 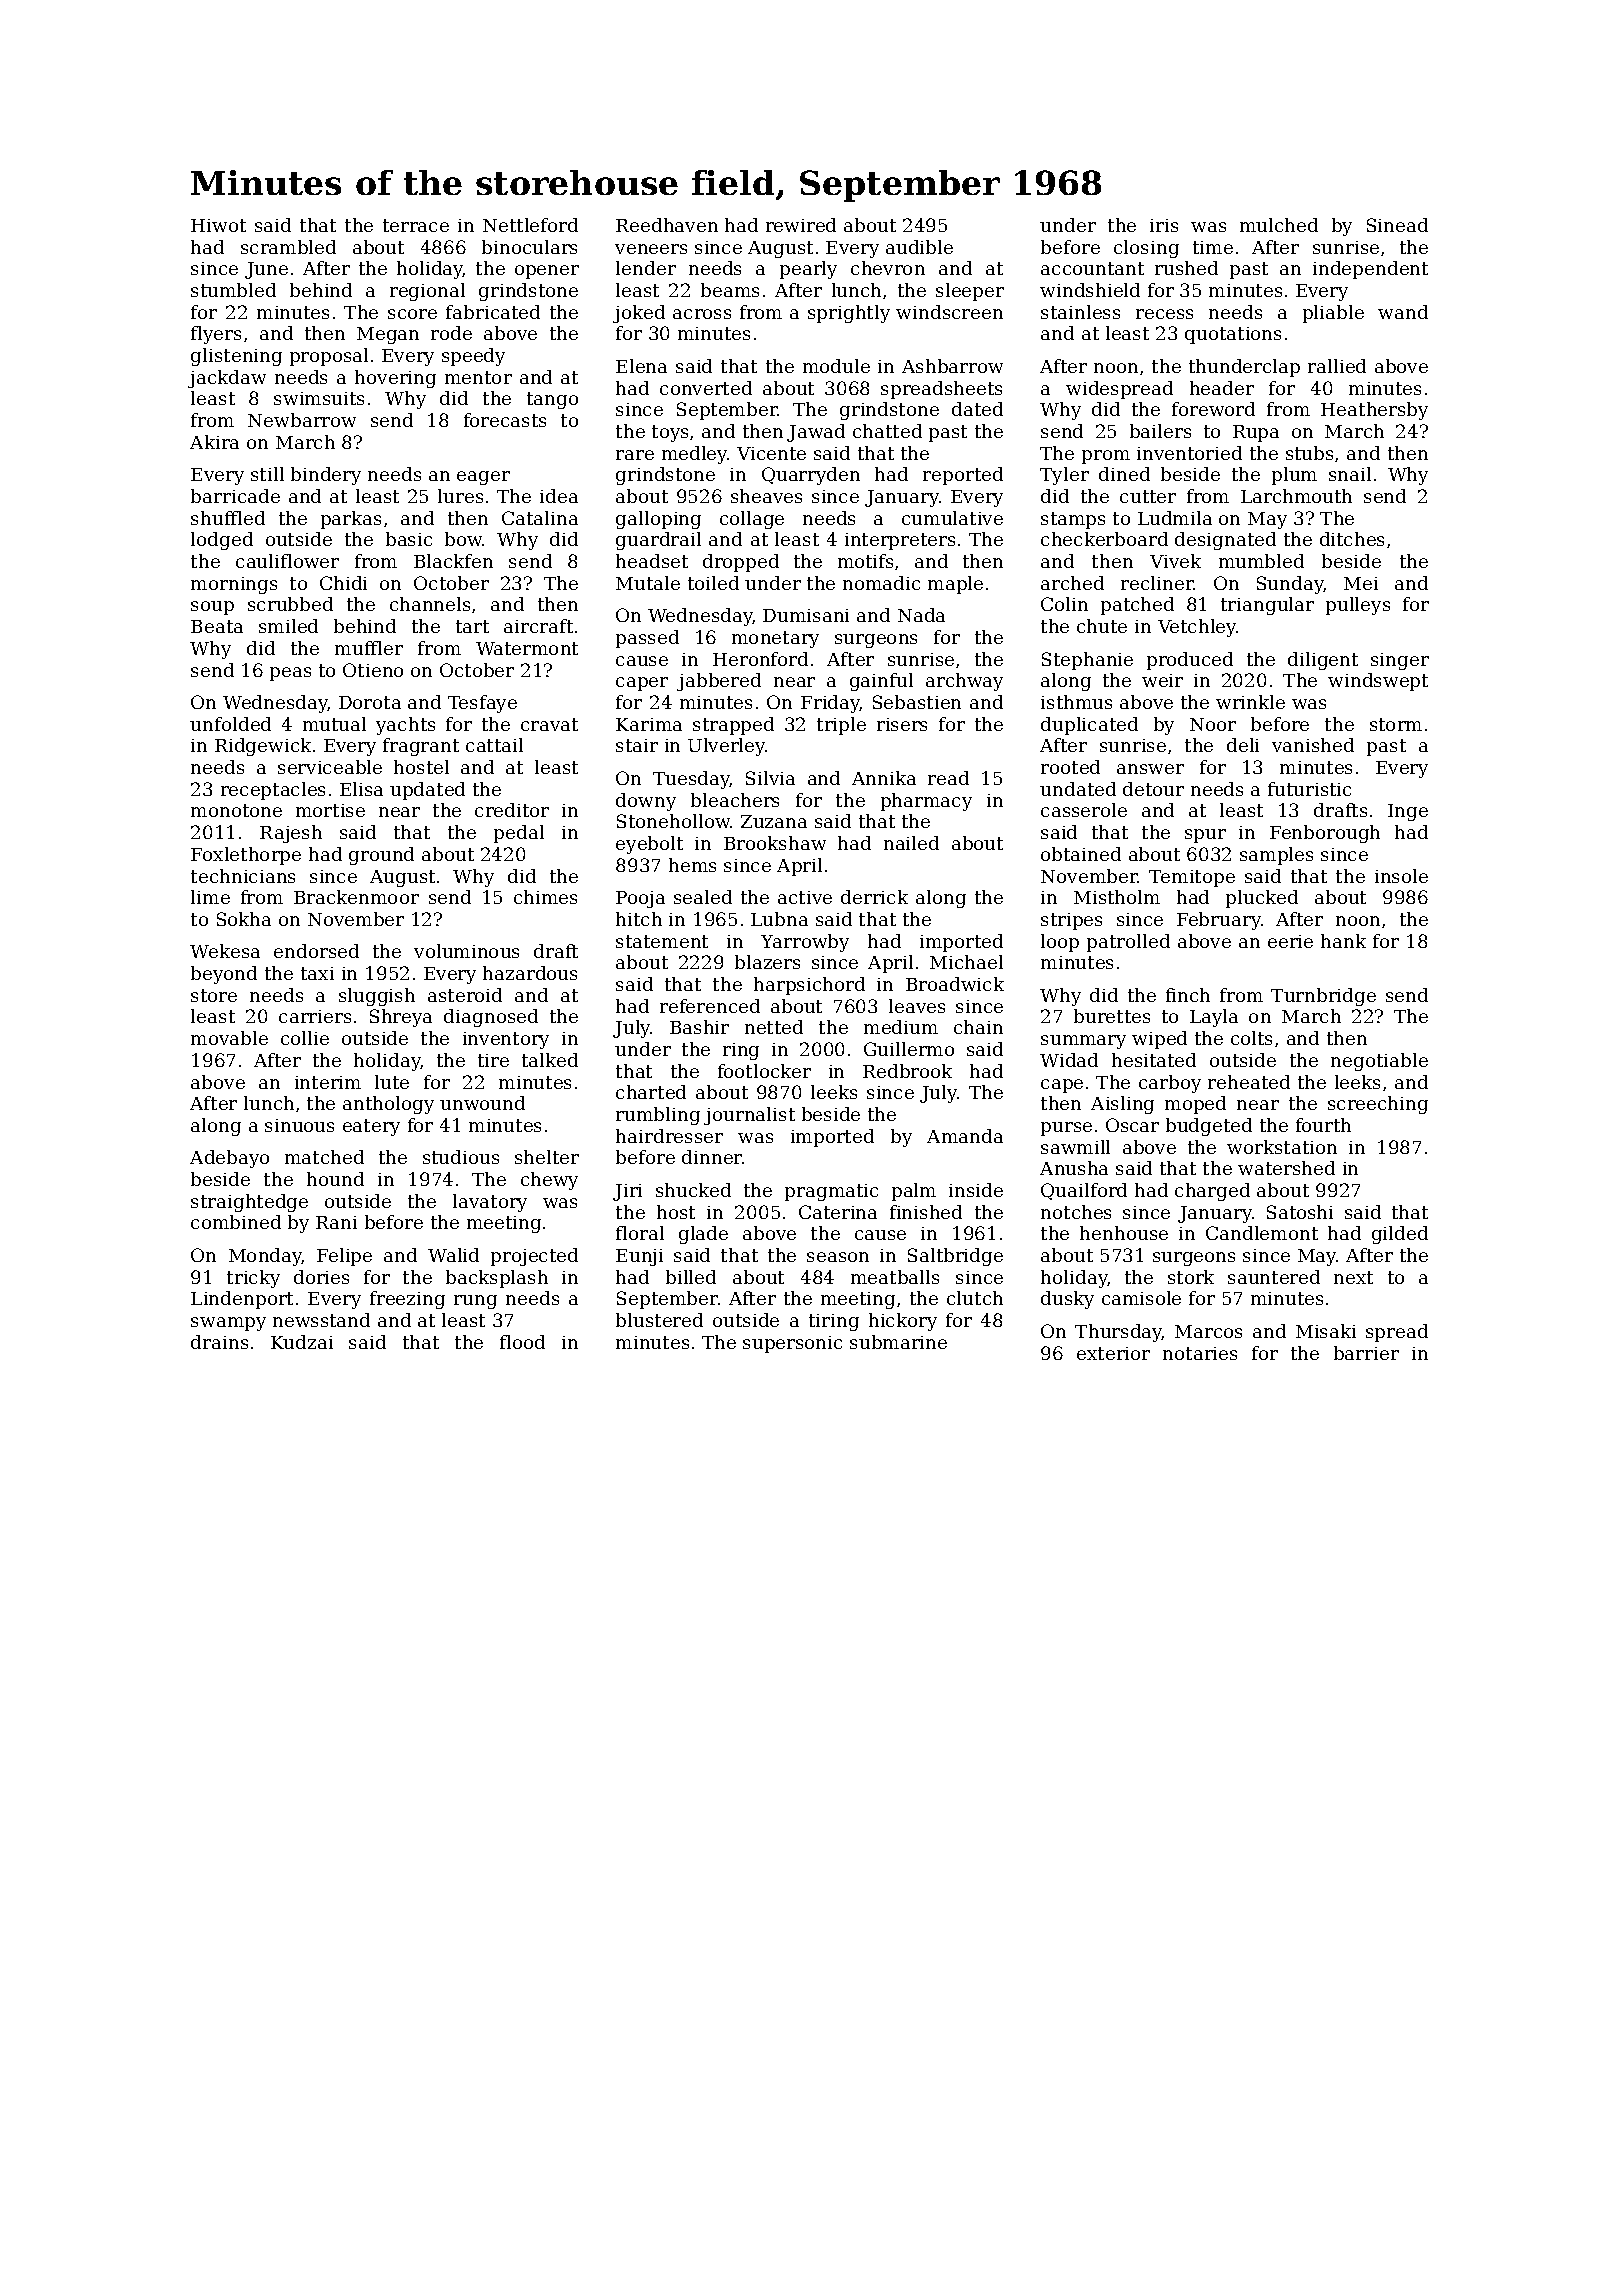 I want to click on toys, so click(x=670, y=433).
